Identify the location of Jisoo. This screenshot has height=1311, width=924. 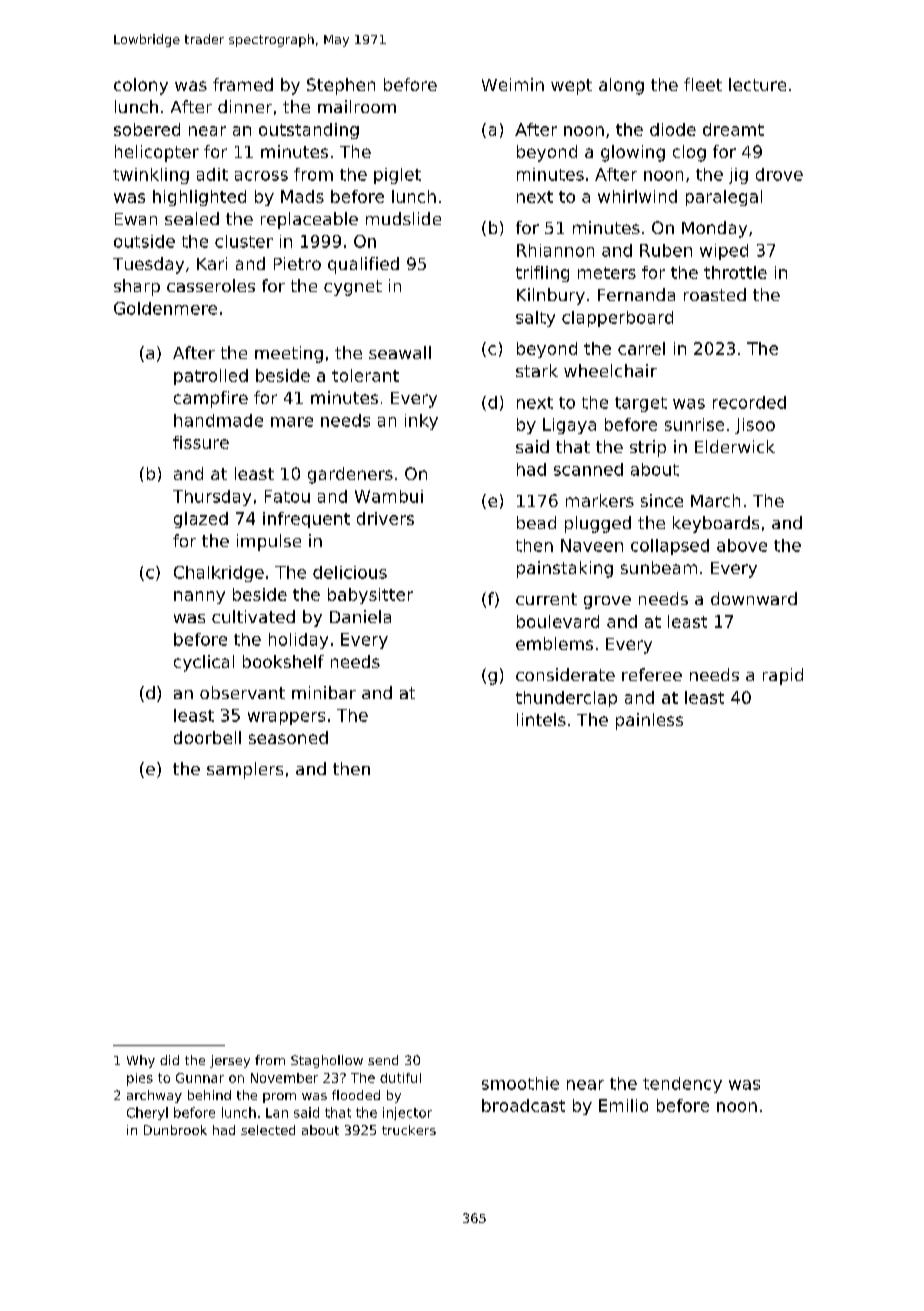
(755, 426).
